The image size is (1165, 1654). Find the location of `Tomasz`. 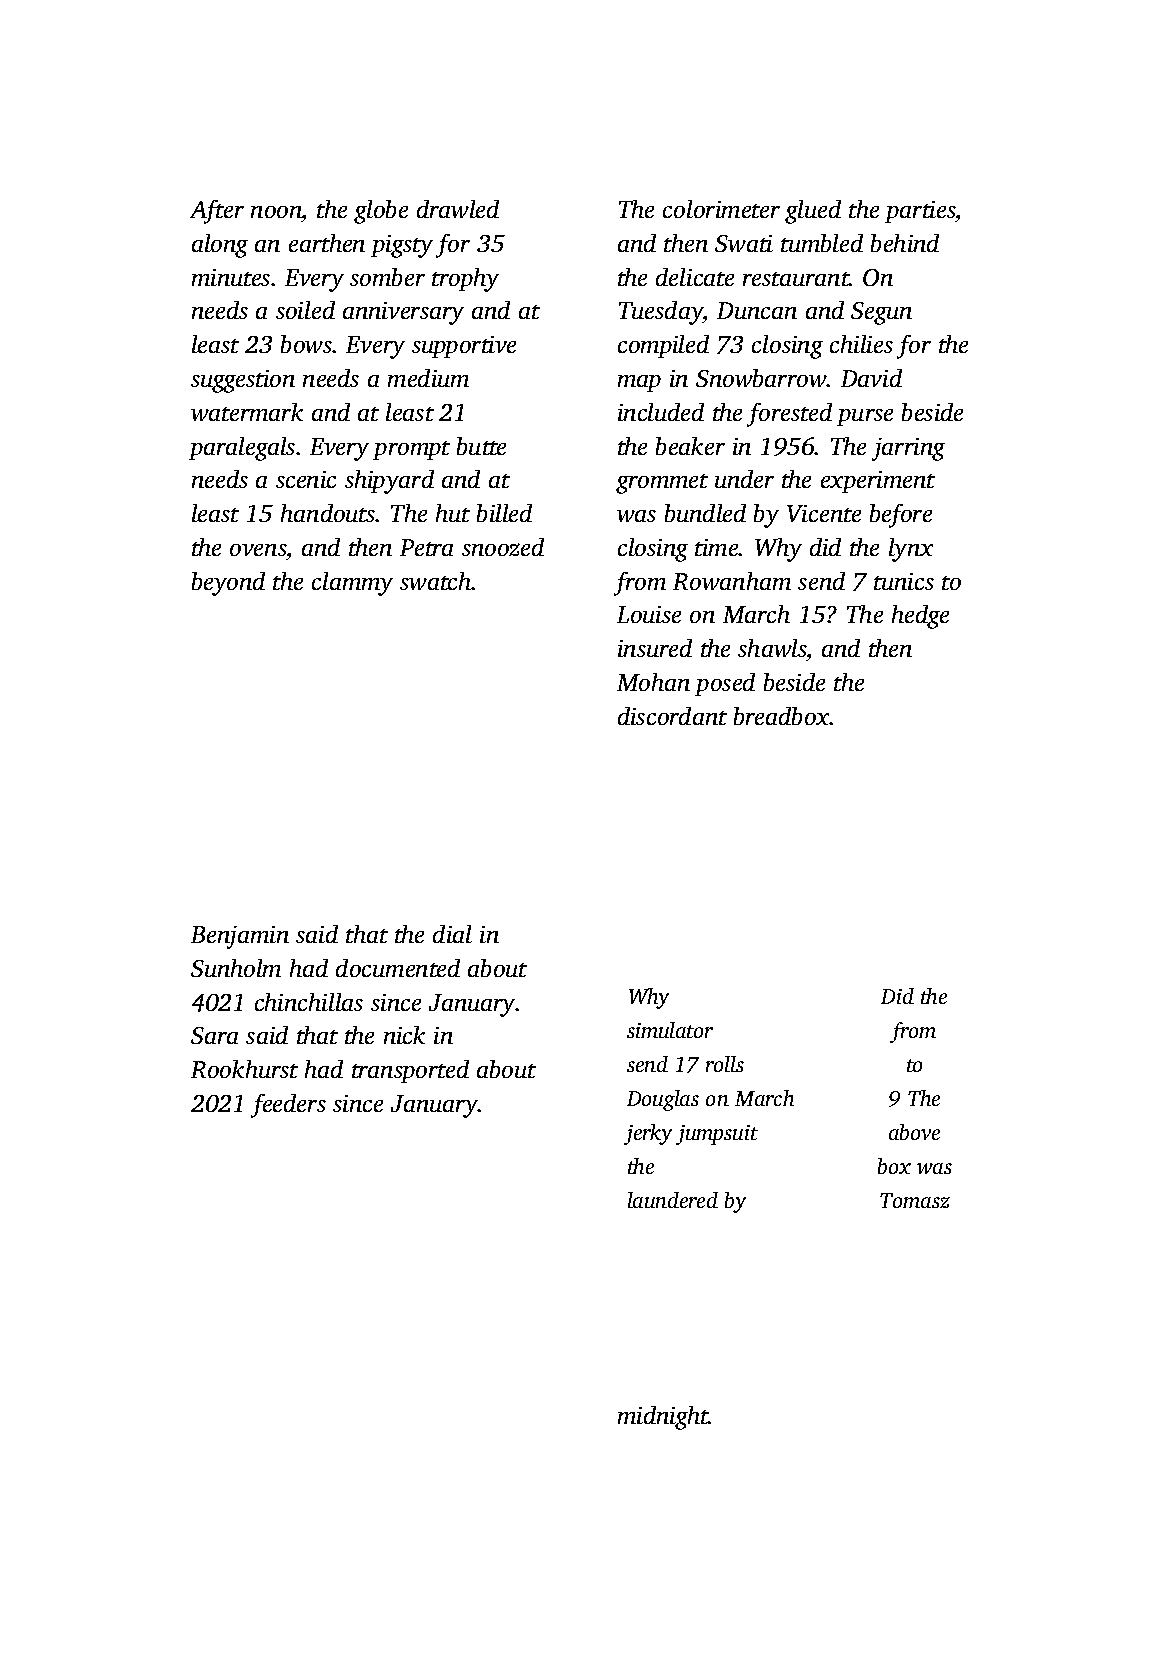

Tomasz is located at coordinates (915, 1200).
